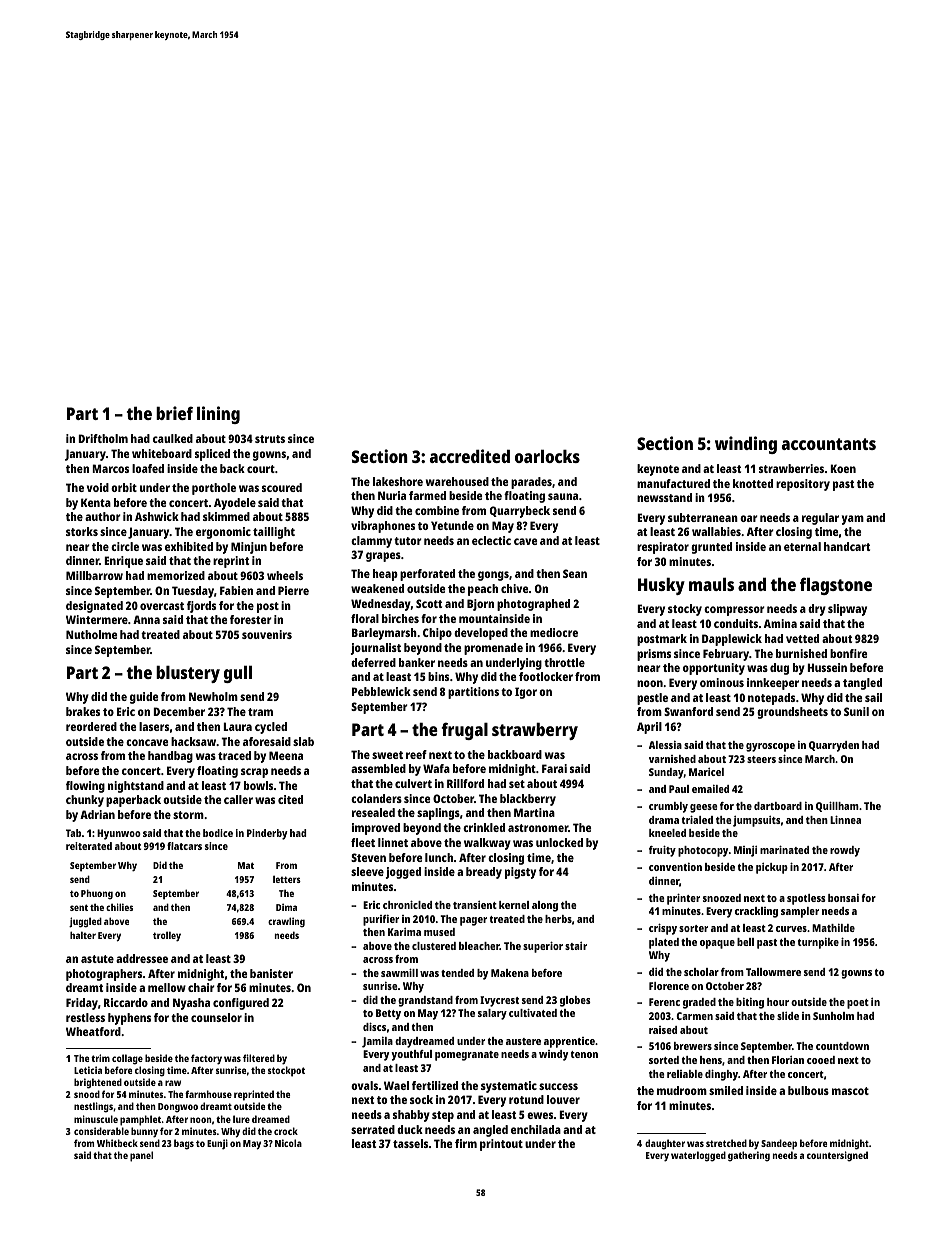 The image size is (952, 1233). Describe the element at coordinates (791, 929) in the screenshot. I see `curves` at that location.
